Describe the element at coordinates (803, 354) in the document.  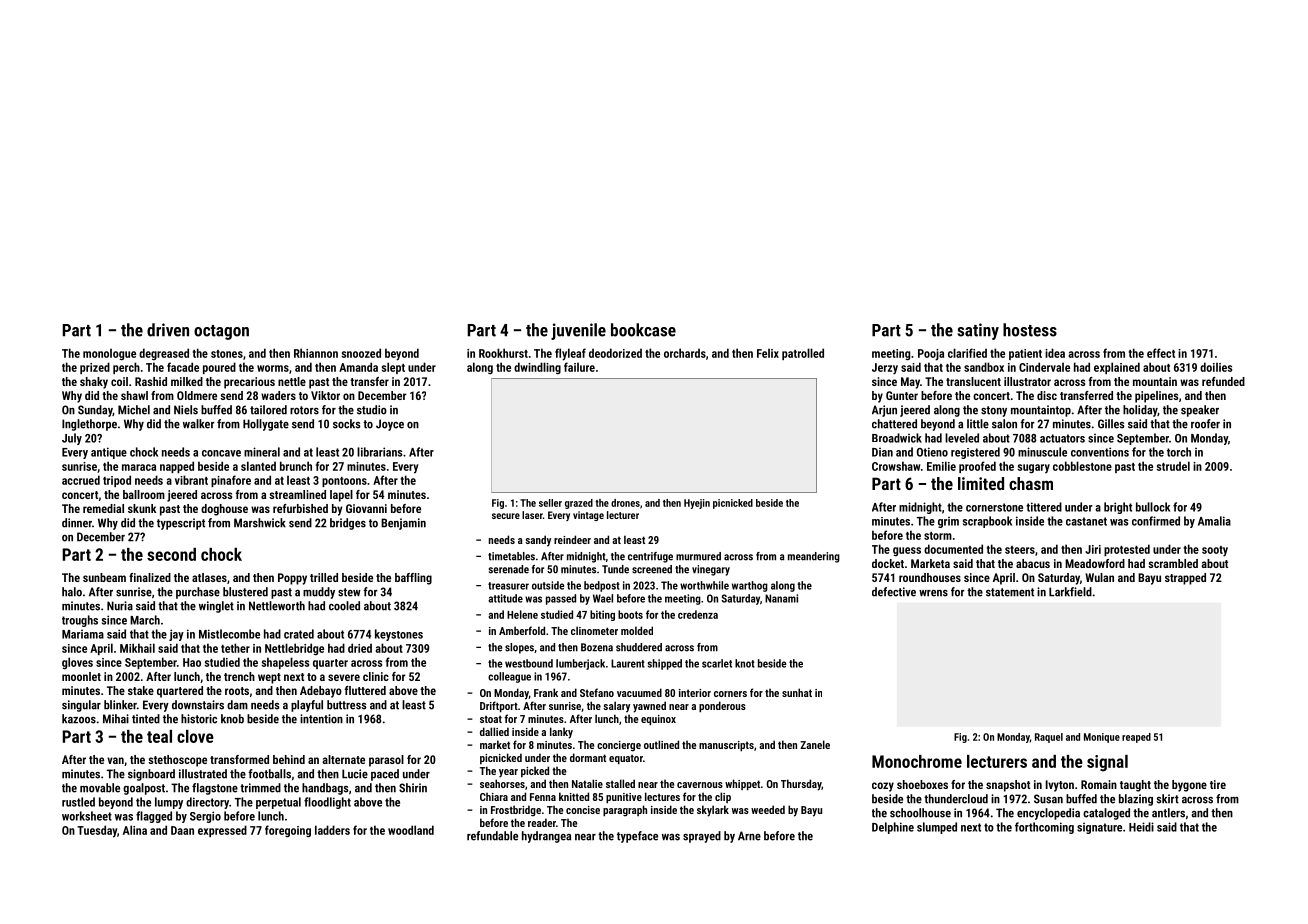
I see `patrolled` at that location.
